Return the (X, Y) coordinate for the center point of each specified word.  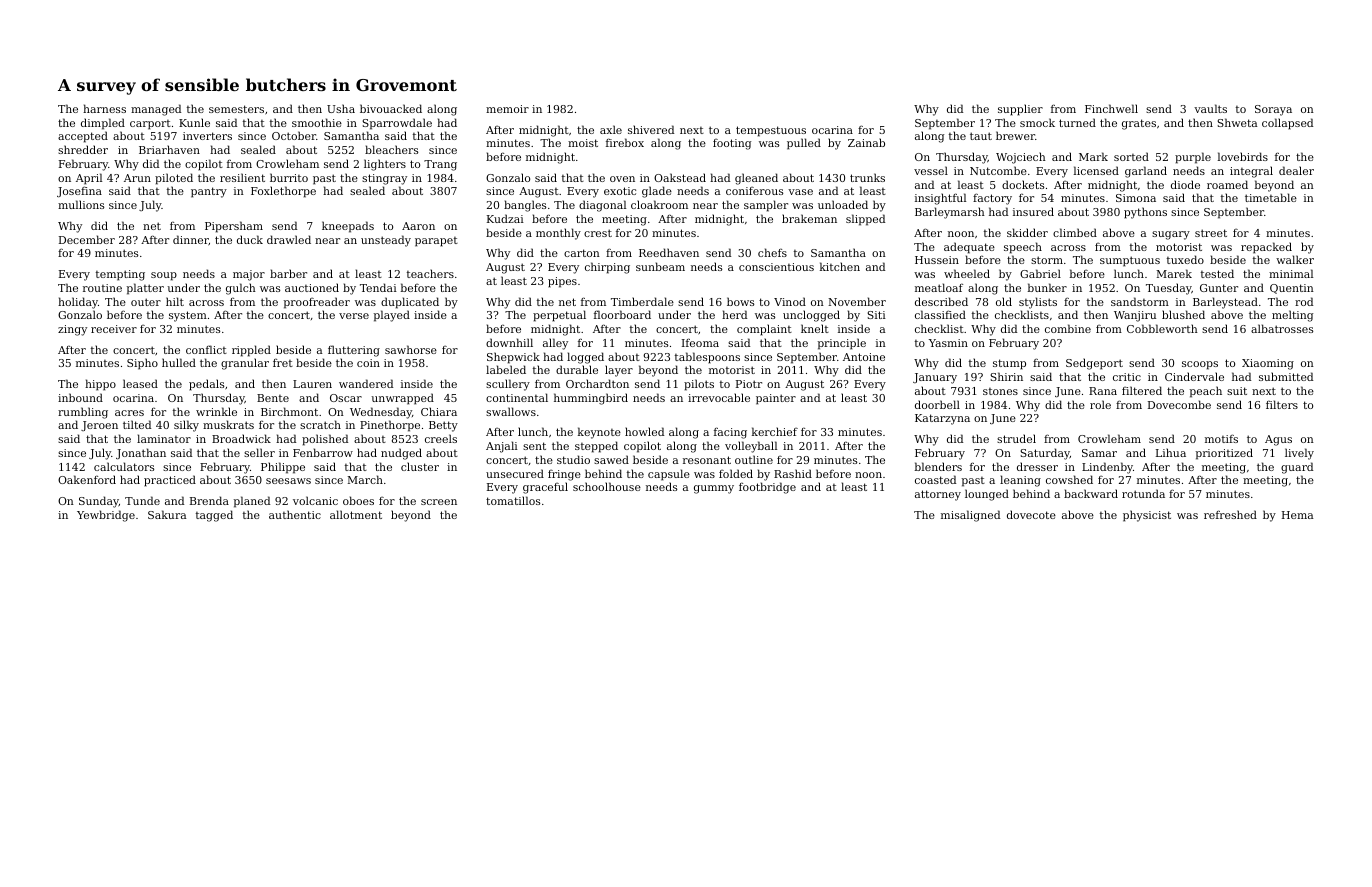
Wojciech (1021, 158)
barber (288, 273)
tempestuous (771, 131)
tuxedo (1185, 259)
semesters (236, 109)
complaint (764, 330)
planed (252, 502)
